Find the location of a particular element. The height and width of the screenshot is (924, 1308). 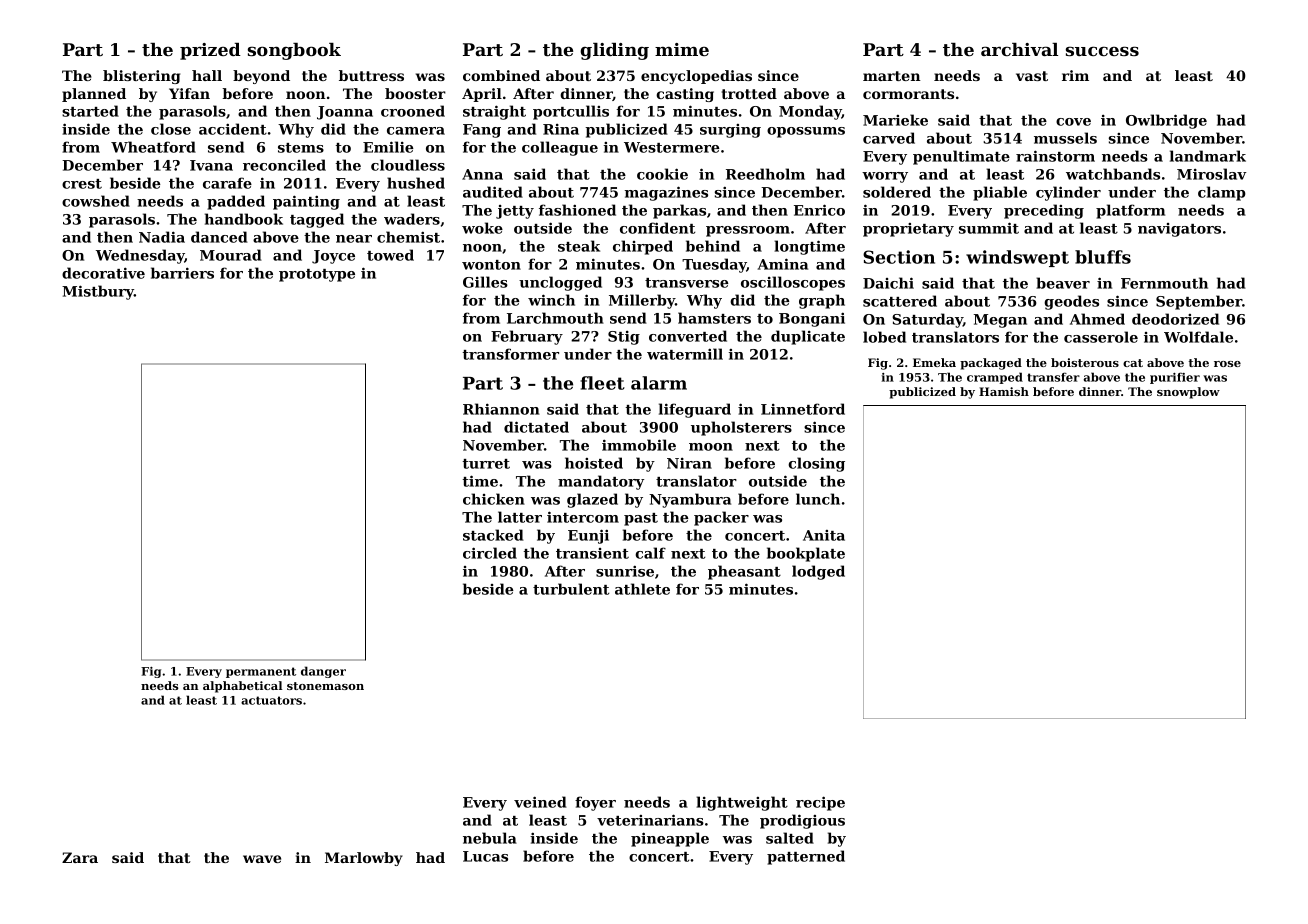

patterned is located at coordinates (806, 857).
